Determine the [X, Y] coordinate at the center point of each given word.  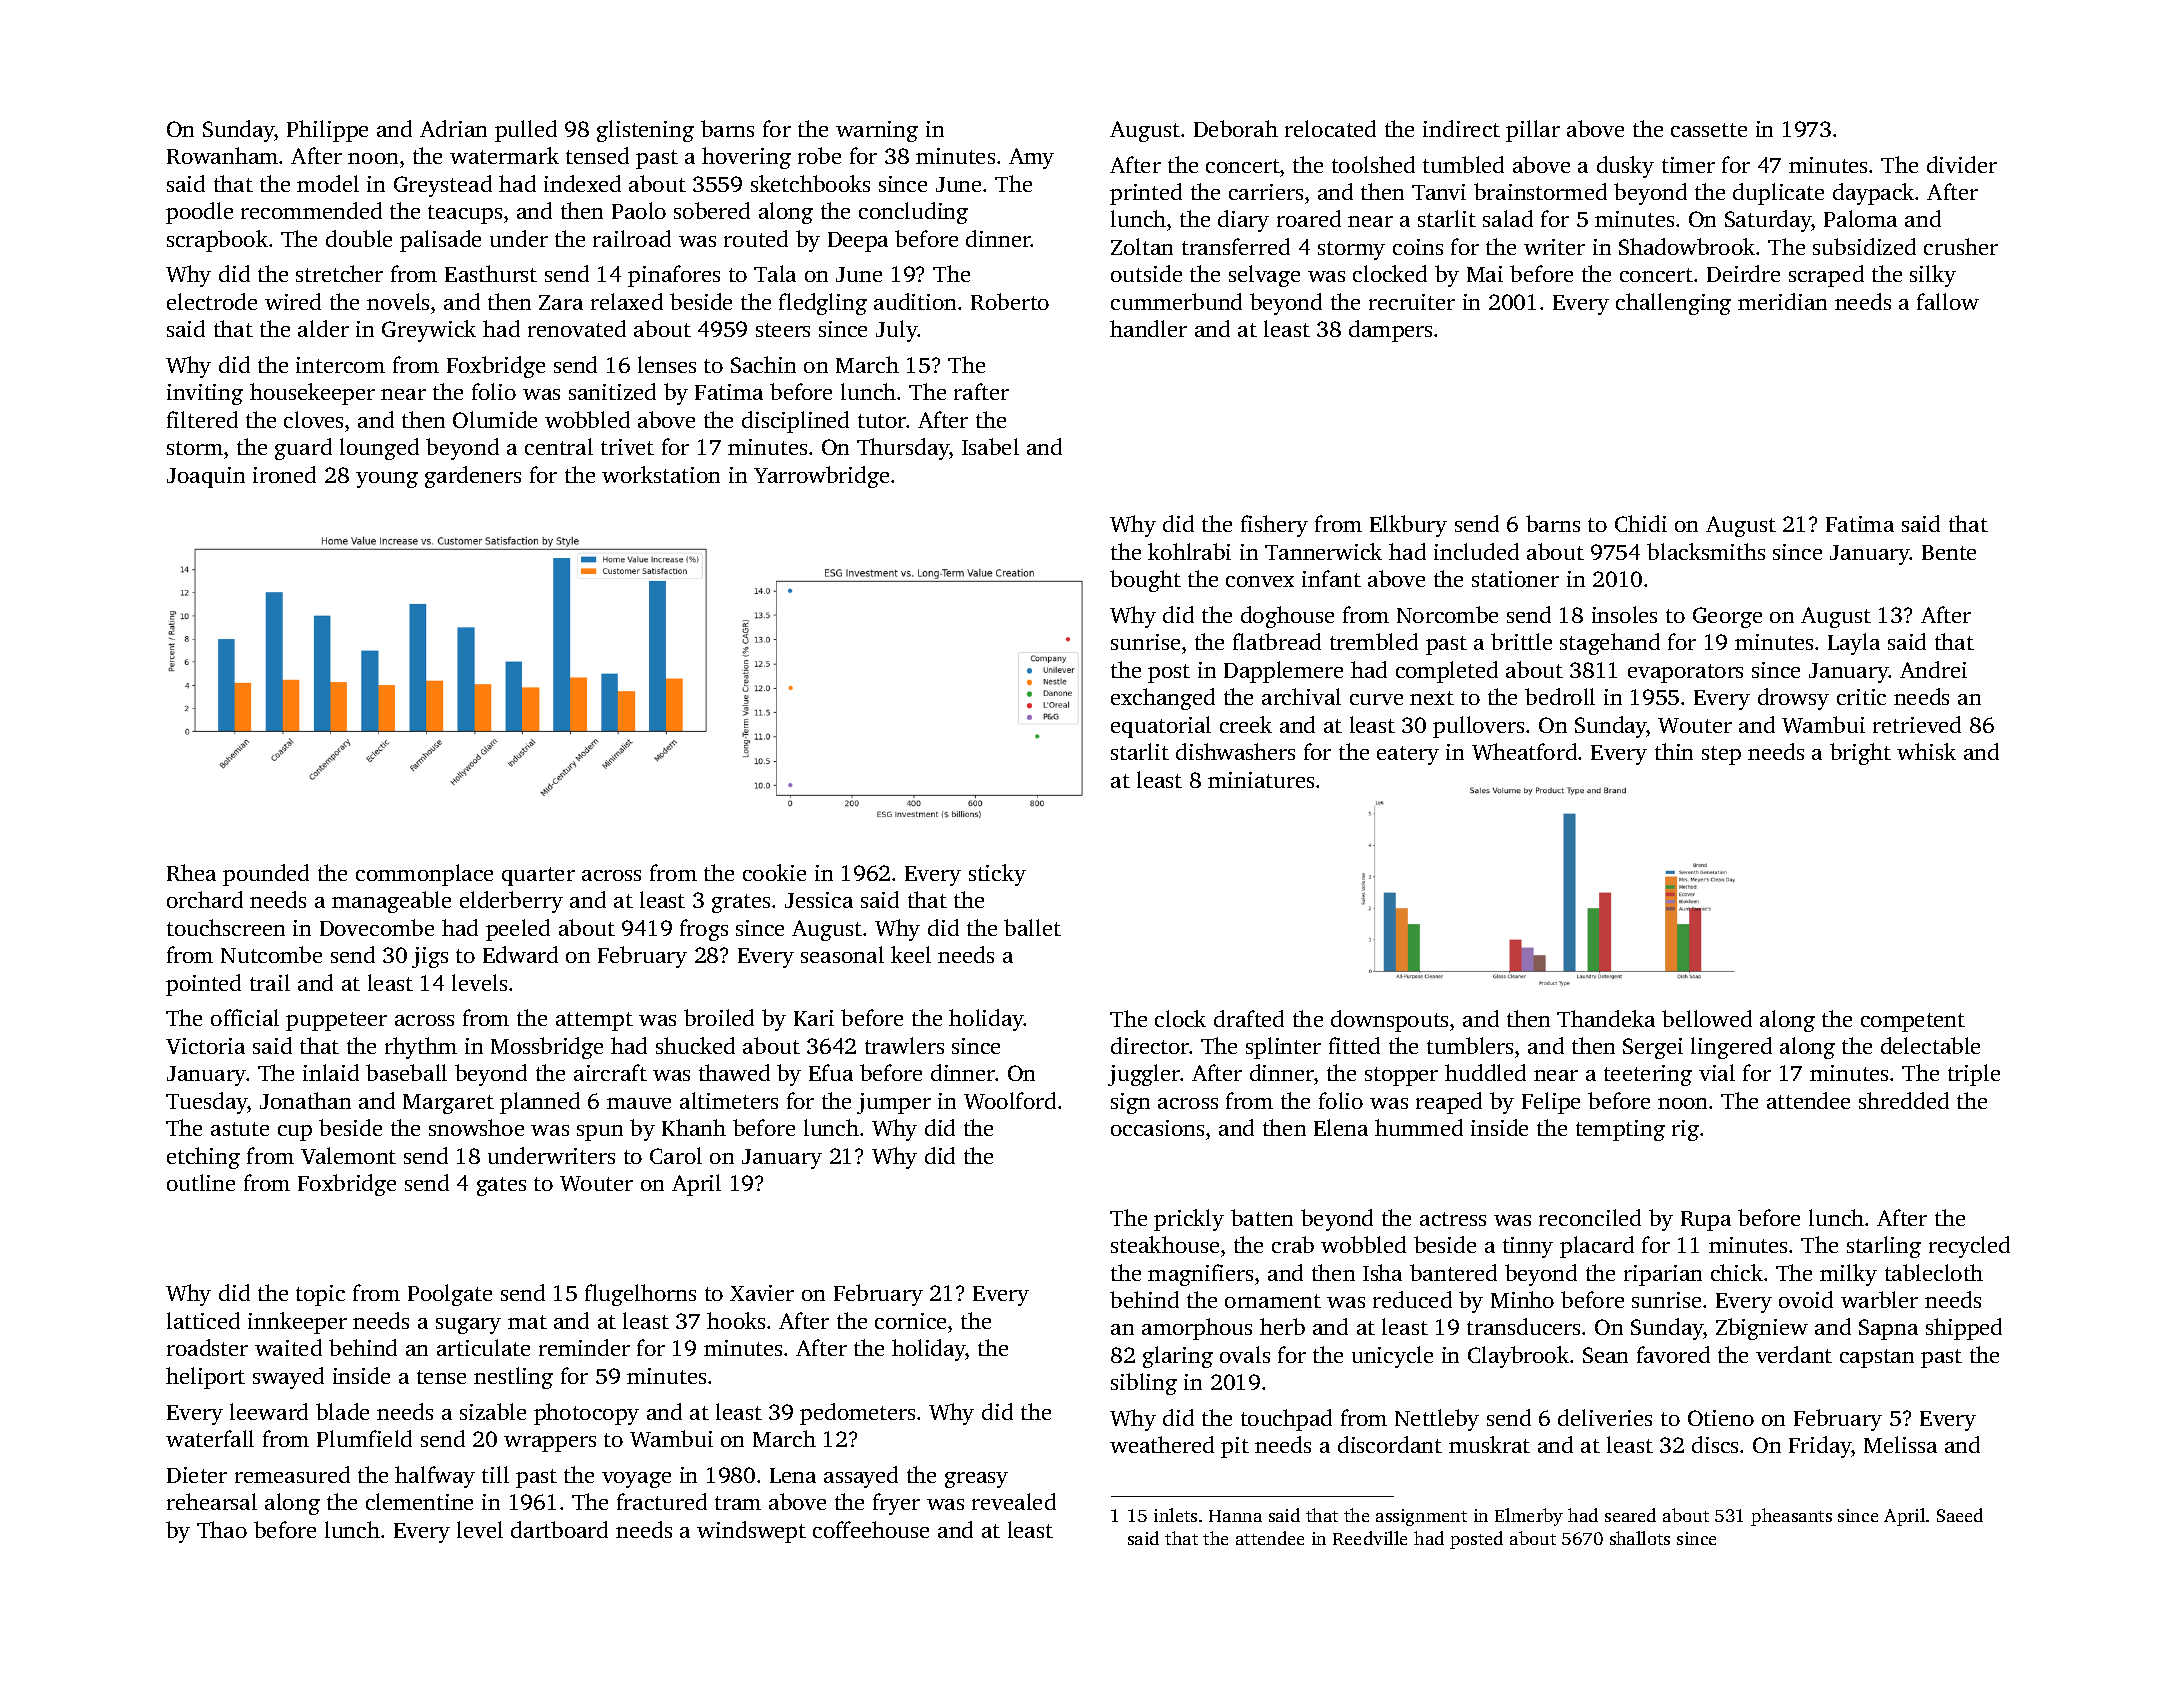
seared [1630, 1515]
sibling [1144, 1384]
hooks [736, 1320]
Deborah [1236, 128]
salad [1508, 218]
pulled [526, 131]
